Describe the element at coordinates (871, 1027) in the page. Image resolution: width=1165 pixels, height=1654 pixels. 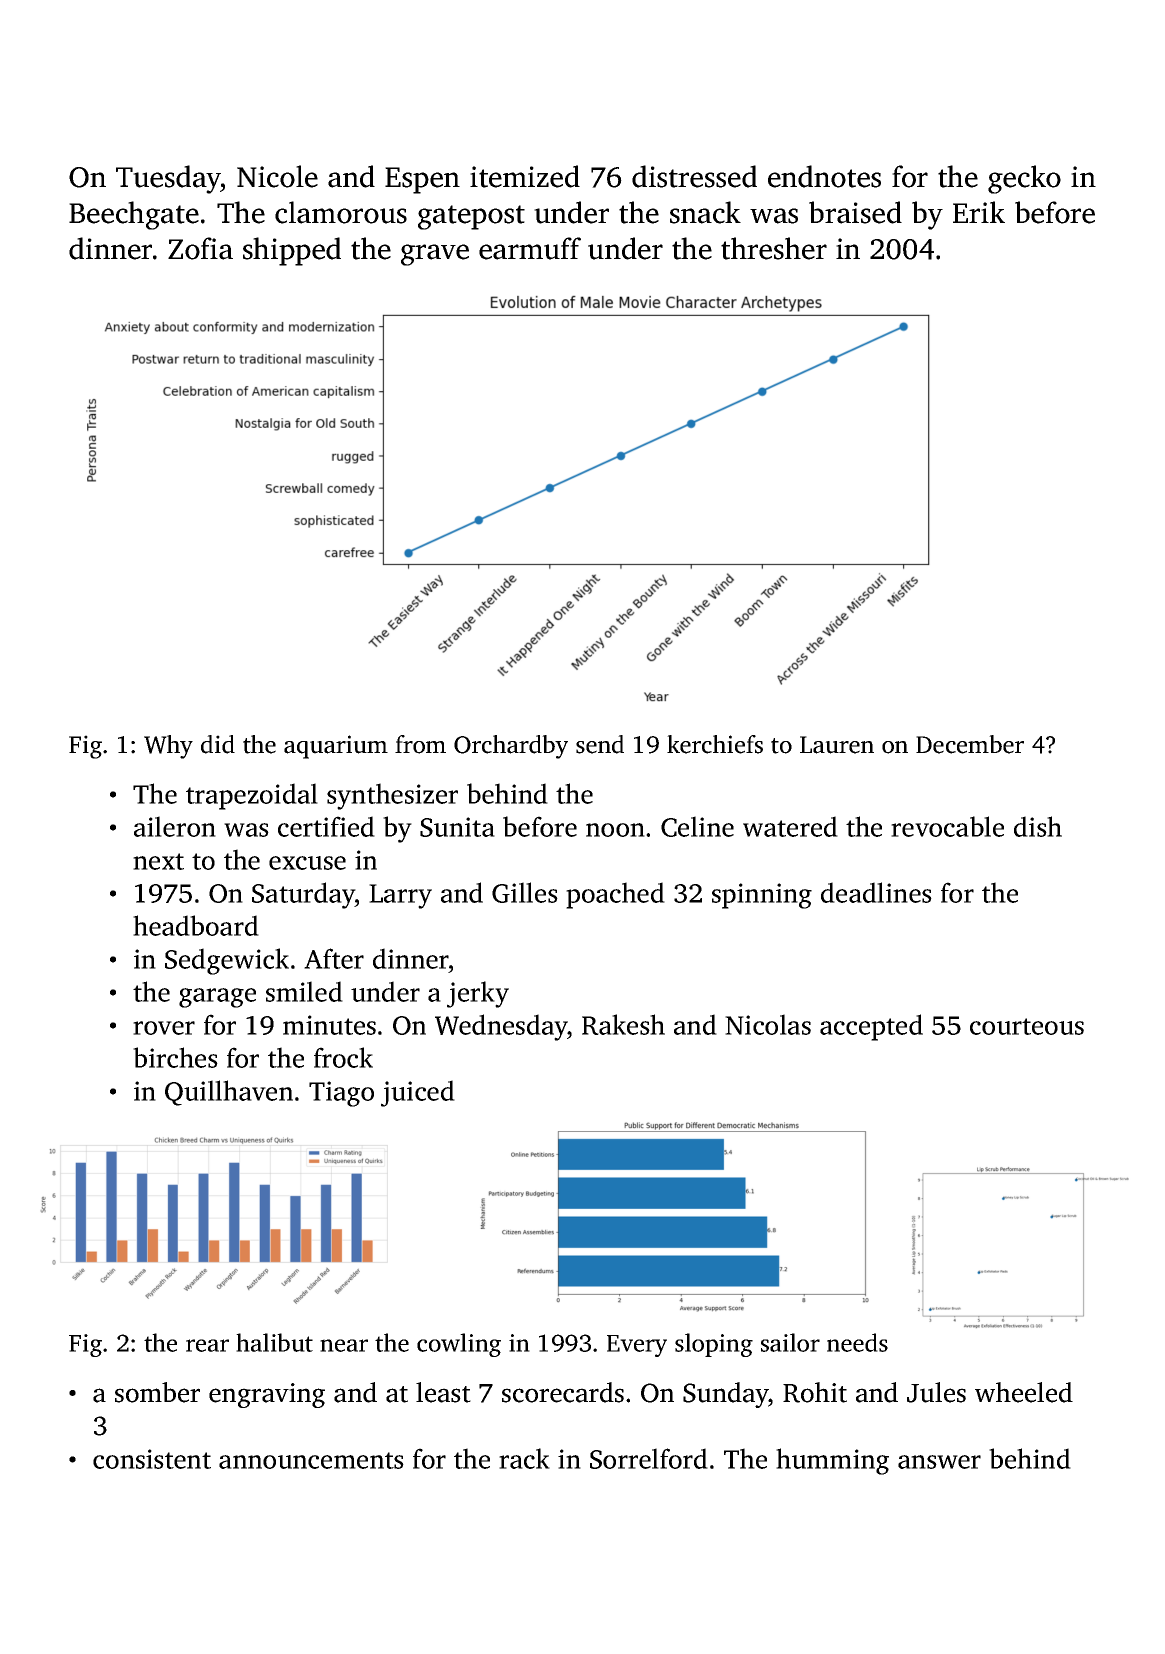
I see `accepted` at that location.
